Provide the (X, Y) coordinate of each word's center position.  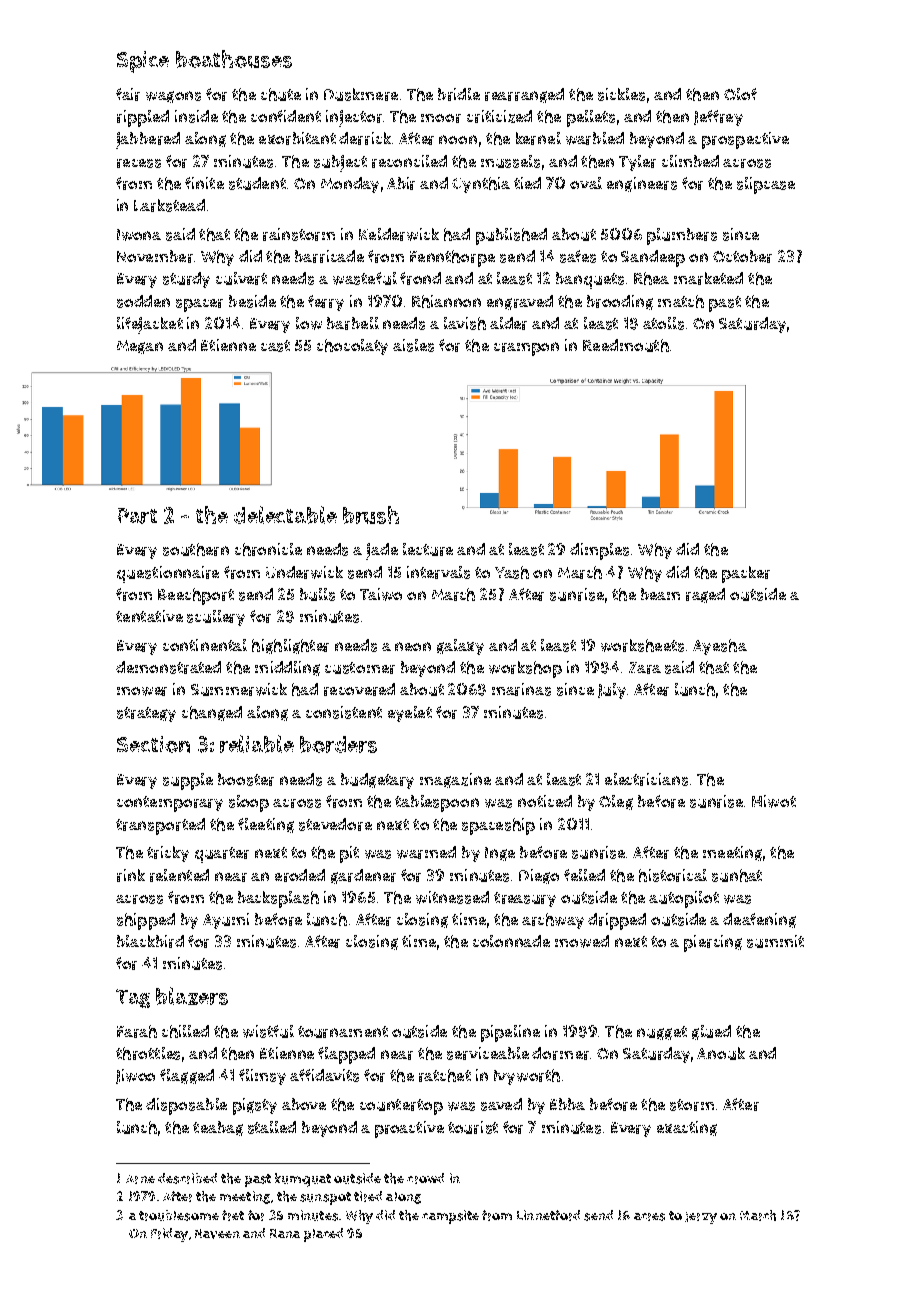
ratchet (445, 1075)
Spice (143, 62)
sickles (621, 94)
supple (188, 781)
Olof (740, 94)
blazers (192, 996)
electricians (646, 779)
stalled (272, 1127)
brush (371, 515)
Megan (140, 347)
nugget (662, 1033)
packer (746, 574)
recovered (359, 689)
